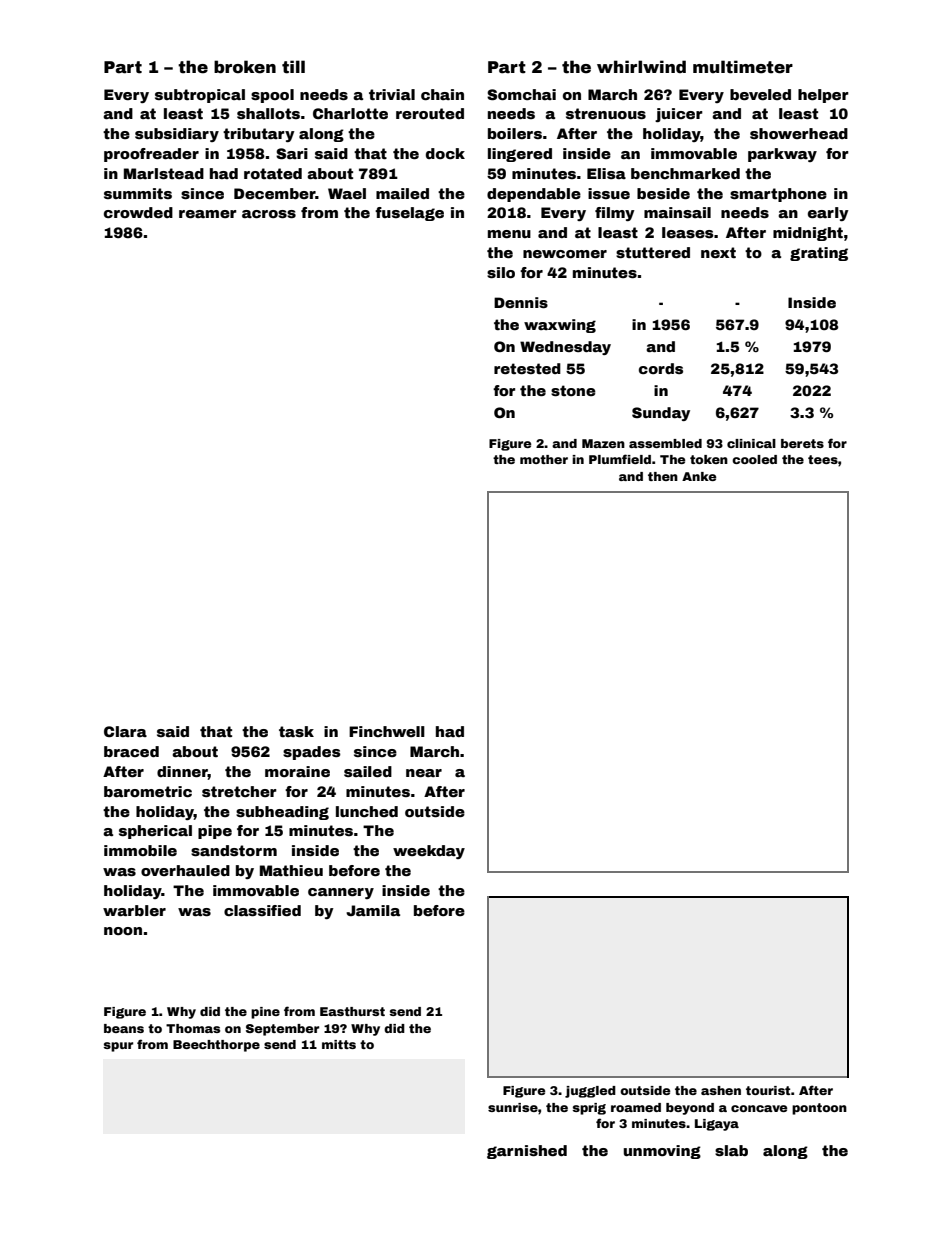 Image resolution: width=952 pixels, height=1233 pixels. Describe the element at coordinates (429, 852) in the screenshot. I see `weekday` at that location.
